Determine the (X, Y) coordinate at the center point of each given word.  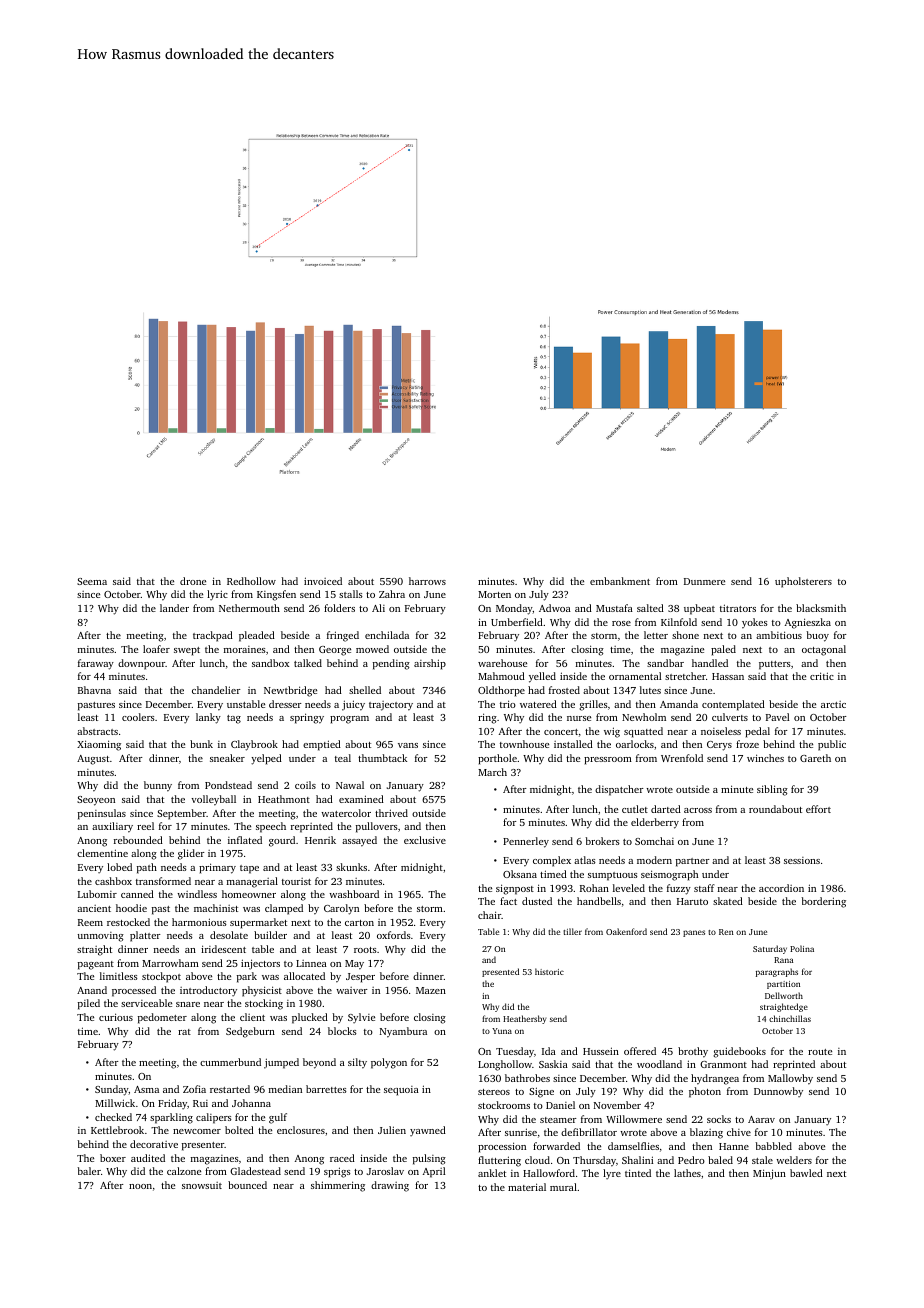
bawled (806, 1173)
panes (694, 933)
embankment (620, 581)
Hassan (728, 676)
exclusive (425, 840)
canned (137, 894)
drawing (390, 1186)
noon (140, 1186)
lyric (217, 595)
